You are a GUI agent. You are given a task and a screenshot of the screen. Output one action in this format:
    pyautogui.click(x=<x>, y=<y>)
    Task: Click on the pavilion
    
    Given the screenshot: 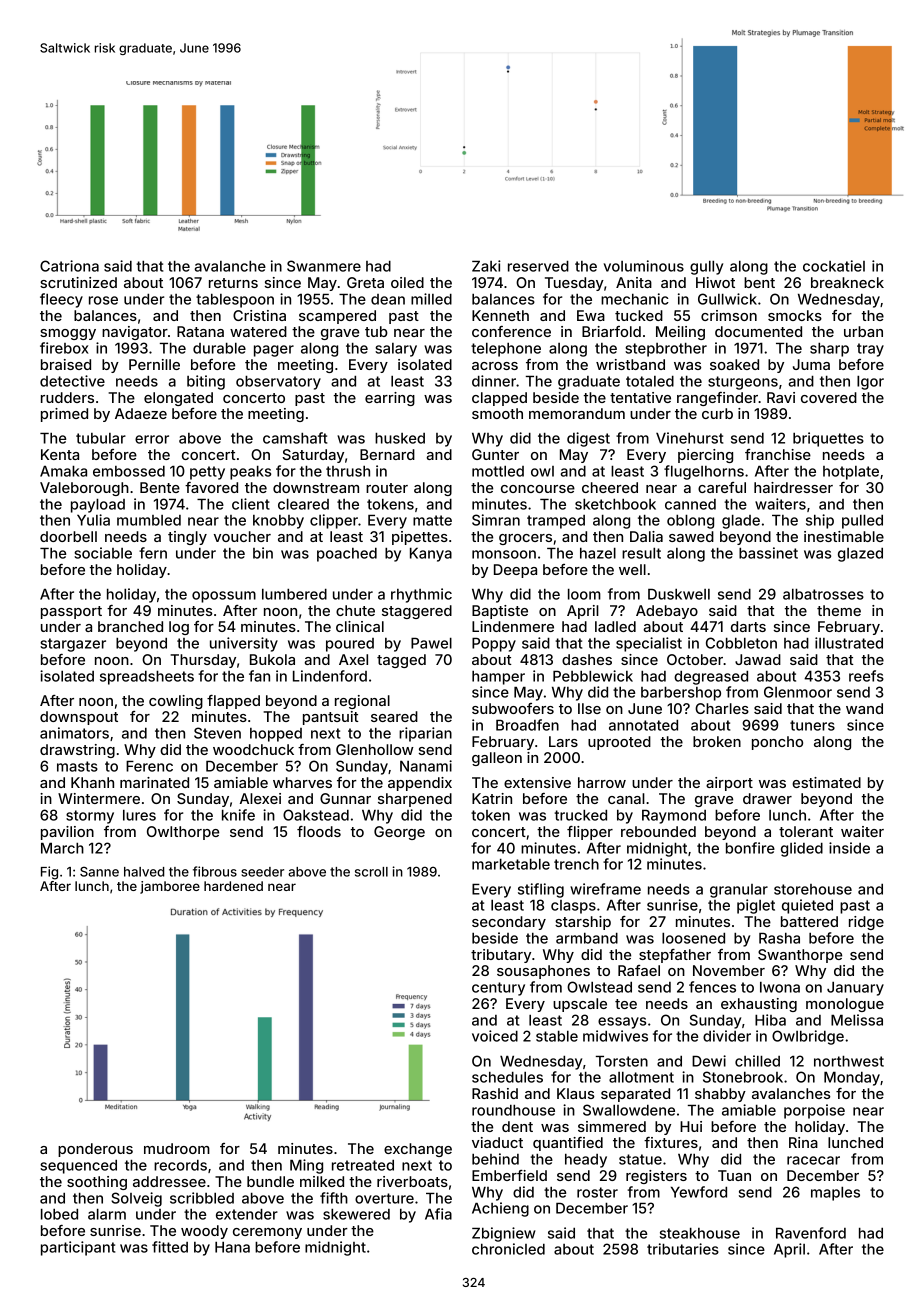 What is the action you would take?
    pyautogui.click(x=67, y=833)
